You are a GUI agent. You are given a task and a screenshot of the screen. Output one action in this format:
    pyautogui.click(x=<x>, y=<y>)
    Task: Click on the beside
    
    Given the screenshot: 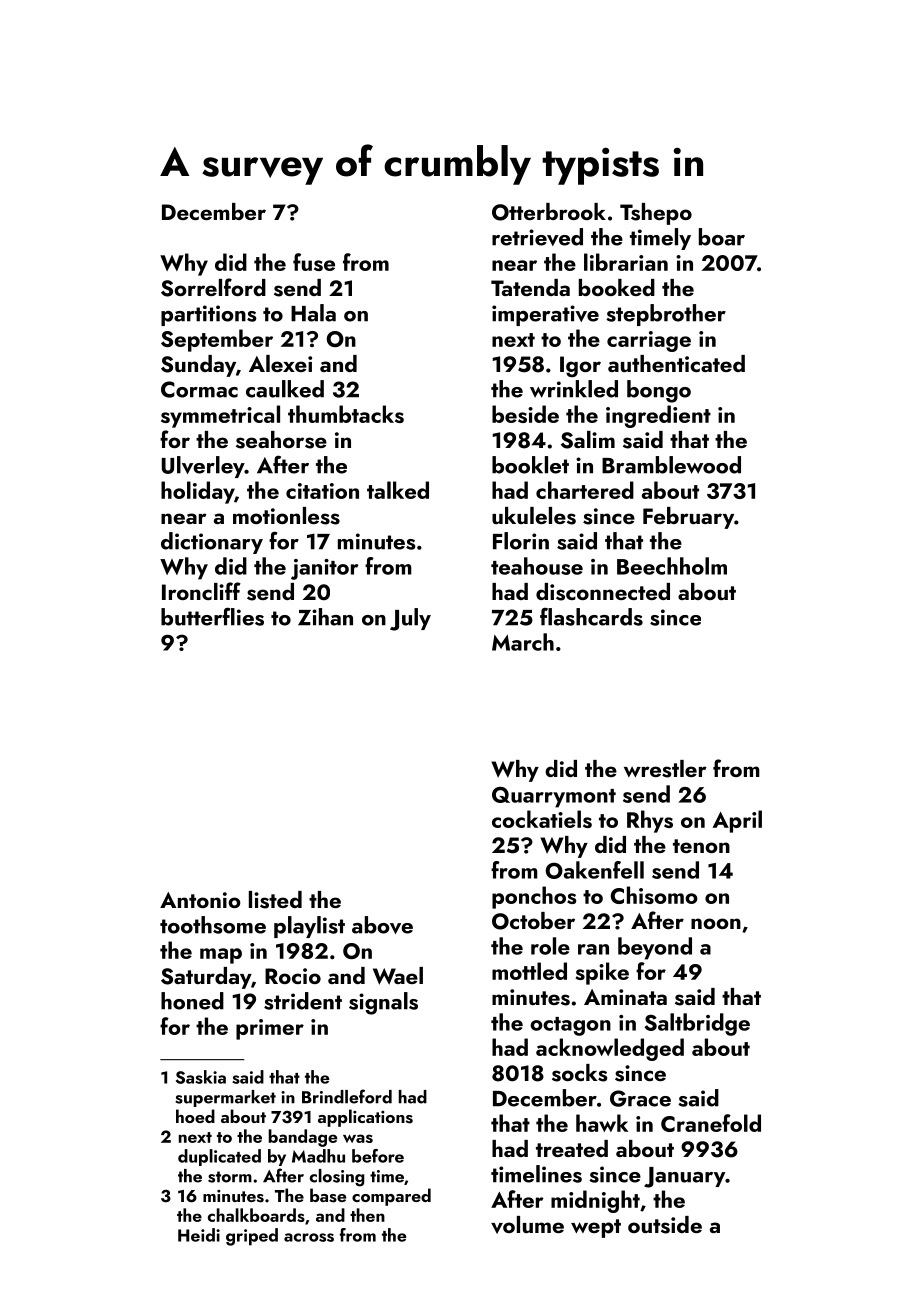 What is the action you would take?
    pyautogui.click(x=525, y=414)
